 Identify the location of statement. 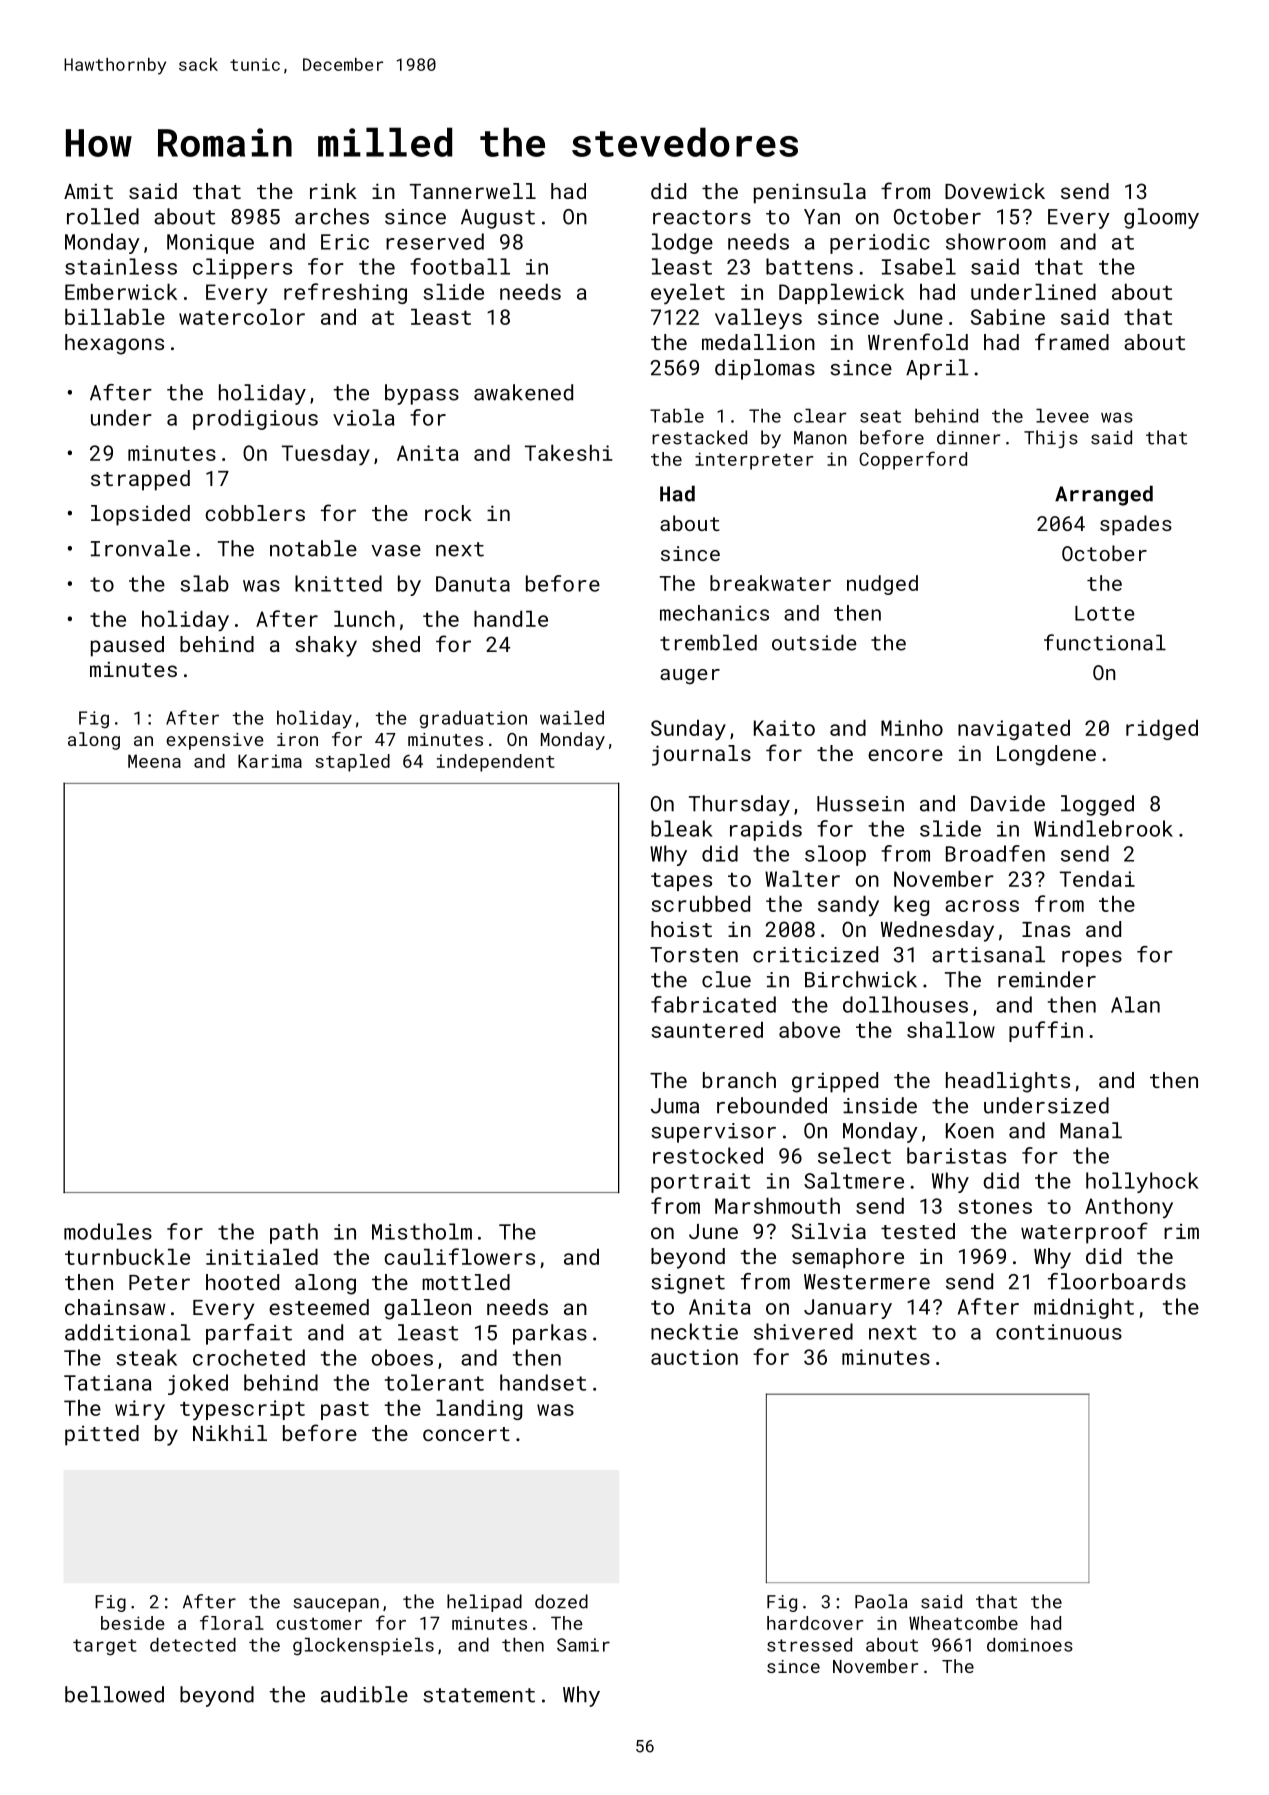
(479, 1695).
